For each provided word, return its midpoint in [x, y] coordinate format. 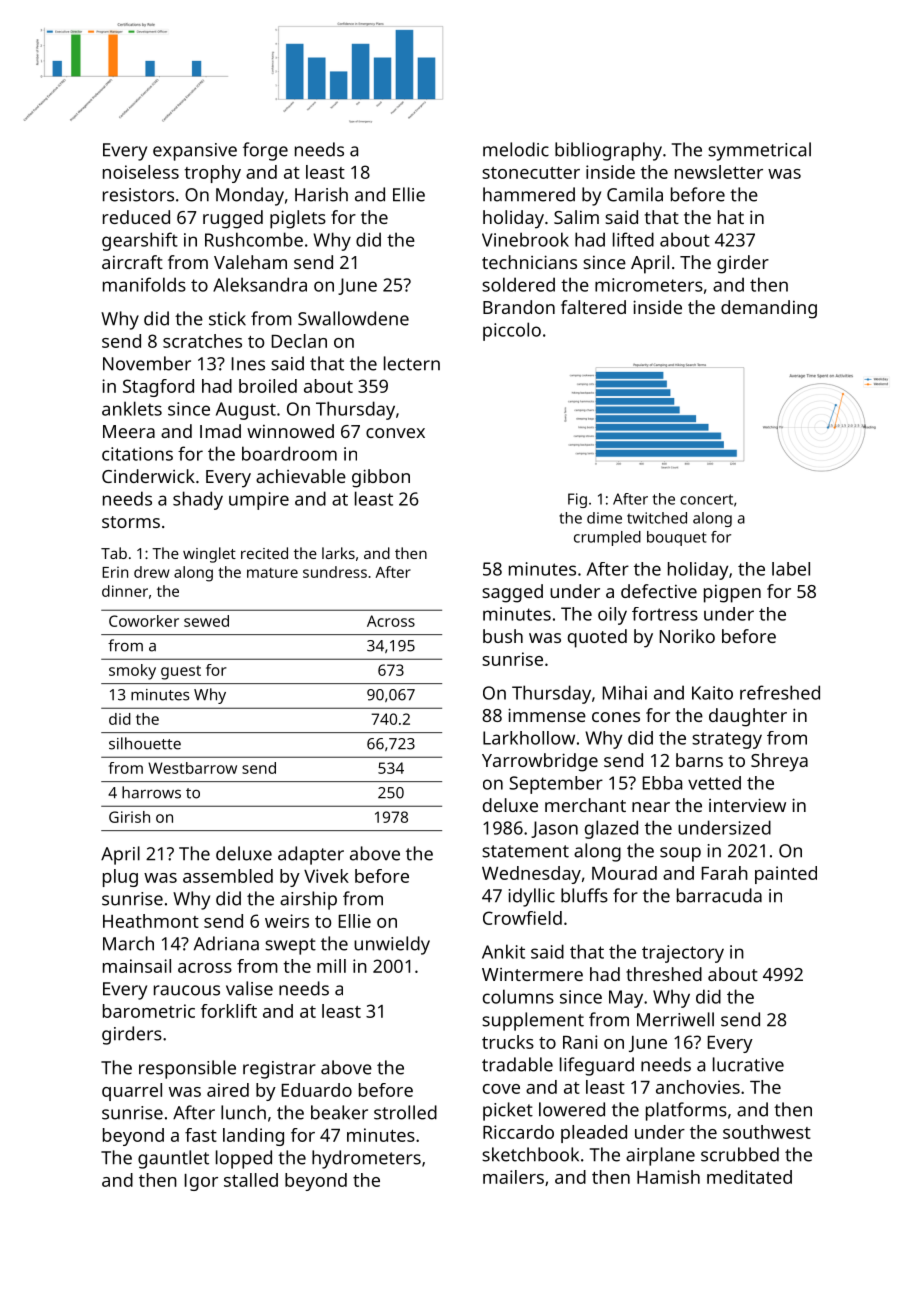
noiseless [141, 172]
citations [137, 454]
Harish [321, 194]
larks [338, 553]
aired [228, 1090]
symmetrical [759, 151]
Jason [554, 829]
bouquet [676, 538]
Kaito [712, 693]
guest [181, 672]
